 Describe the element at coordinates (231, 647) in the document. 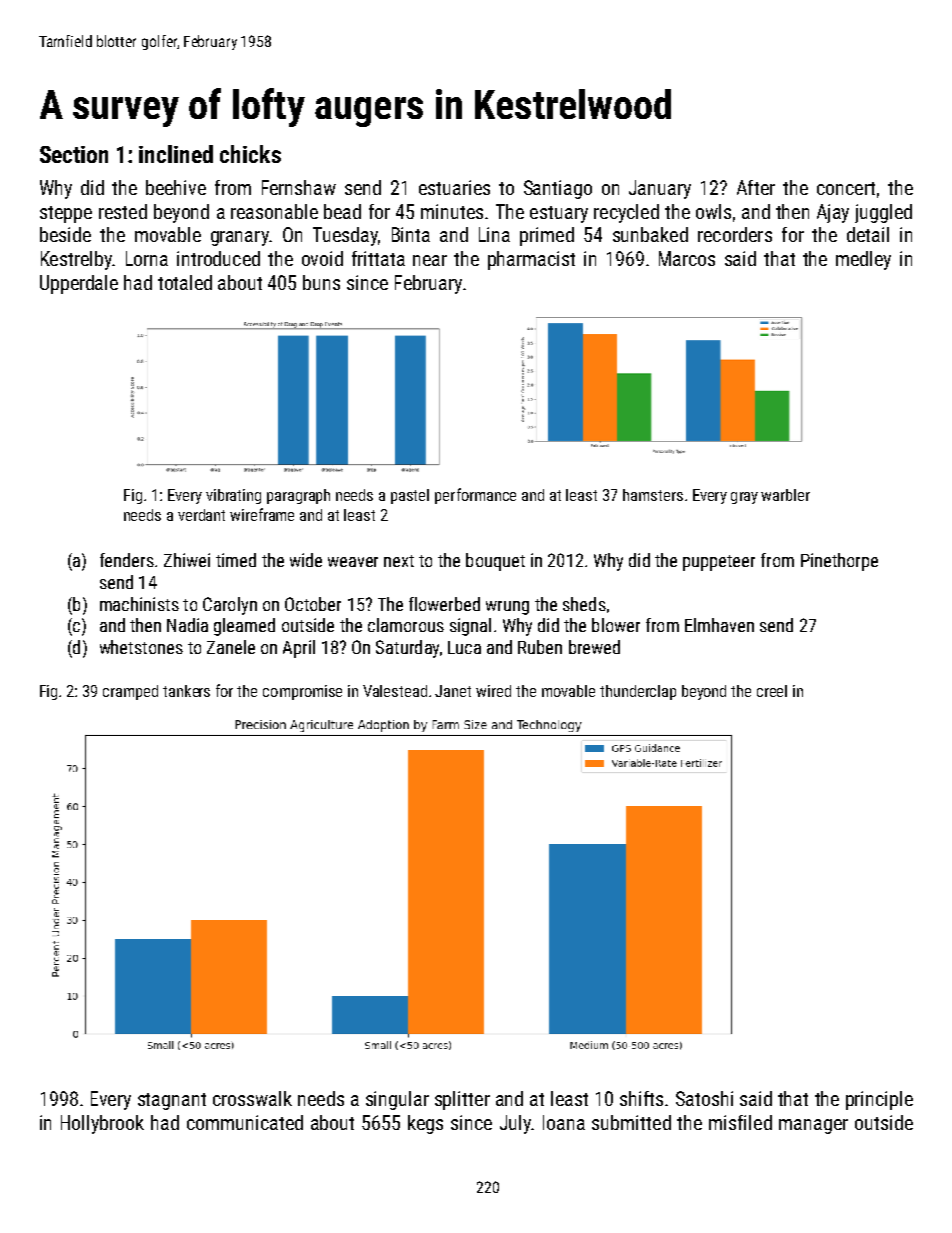

I see `Zanele` at that location.
